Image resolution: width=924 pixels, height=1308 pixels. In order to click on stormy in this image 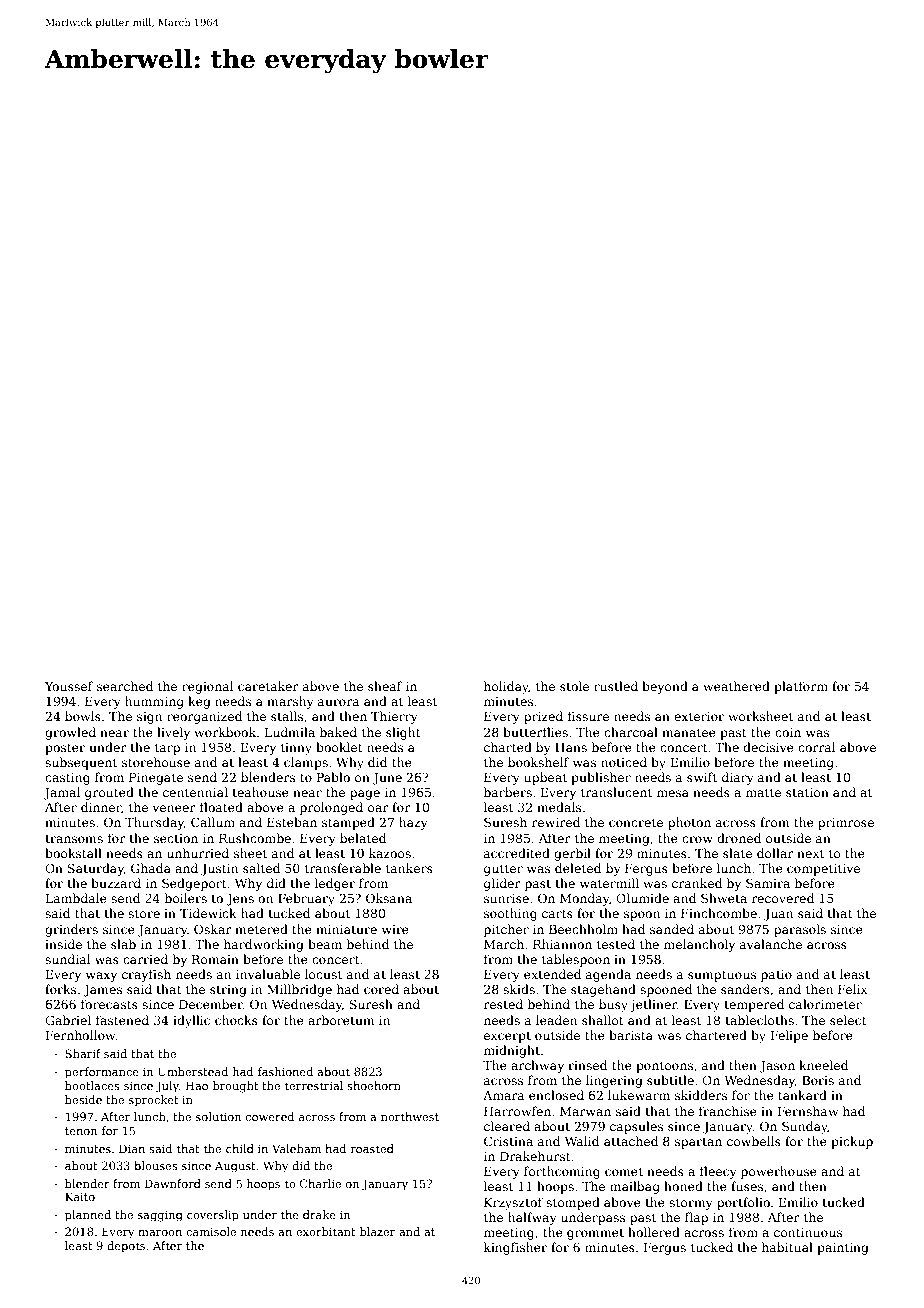, I will do `click(691, 1204)`.
